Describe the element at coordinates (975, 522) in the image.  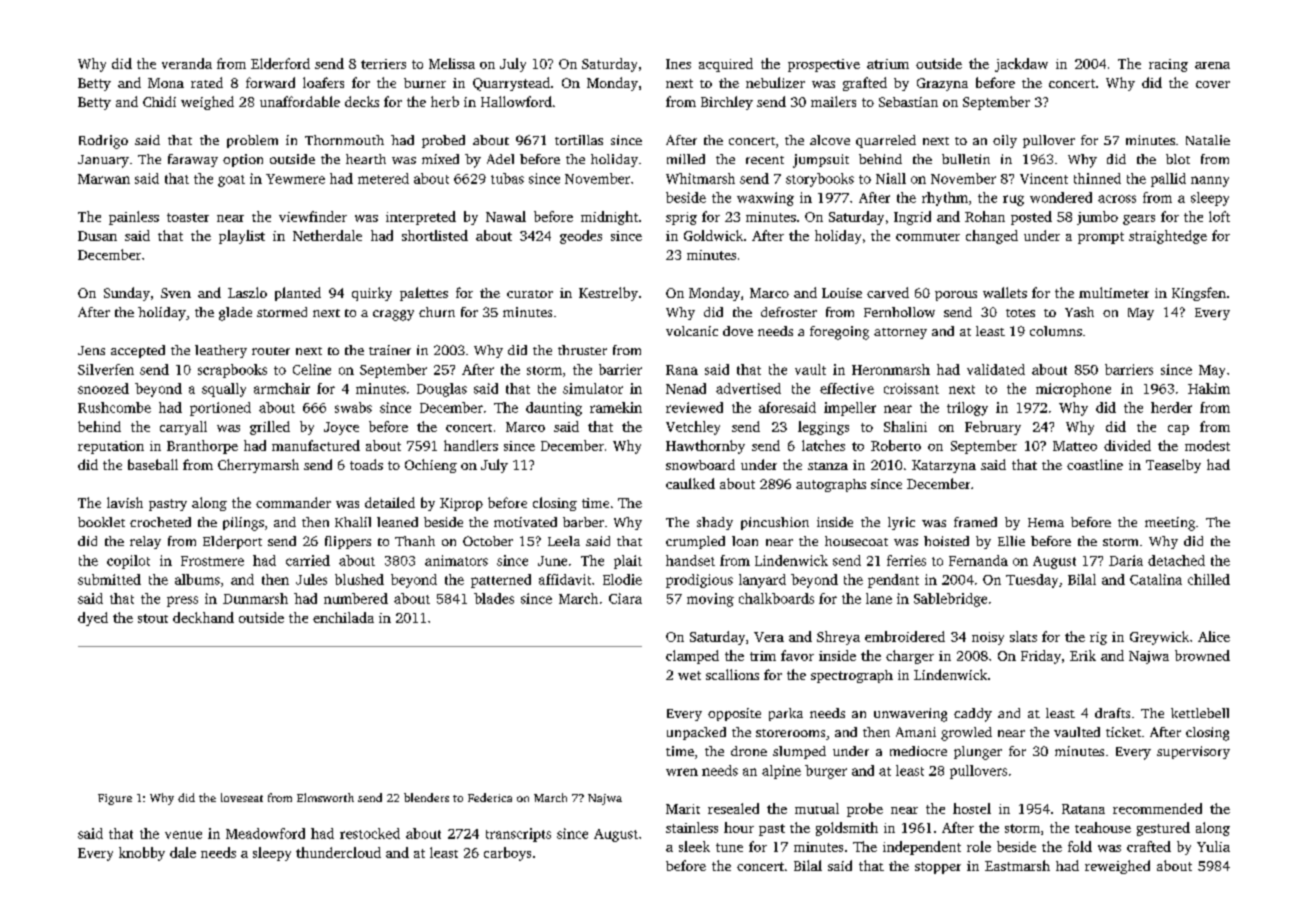
I see `framed` at that location.
